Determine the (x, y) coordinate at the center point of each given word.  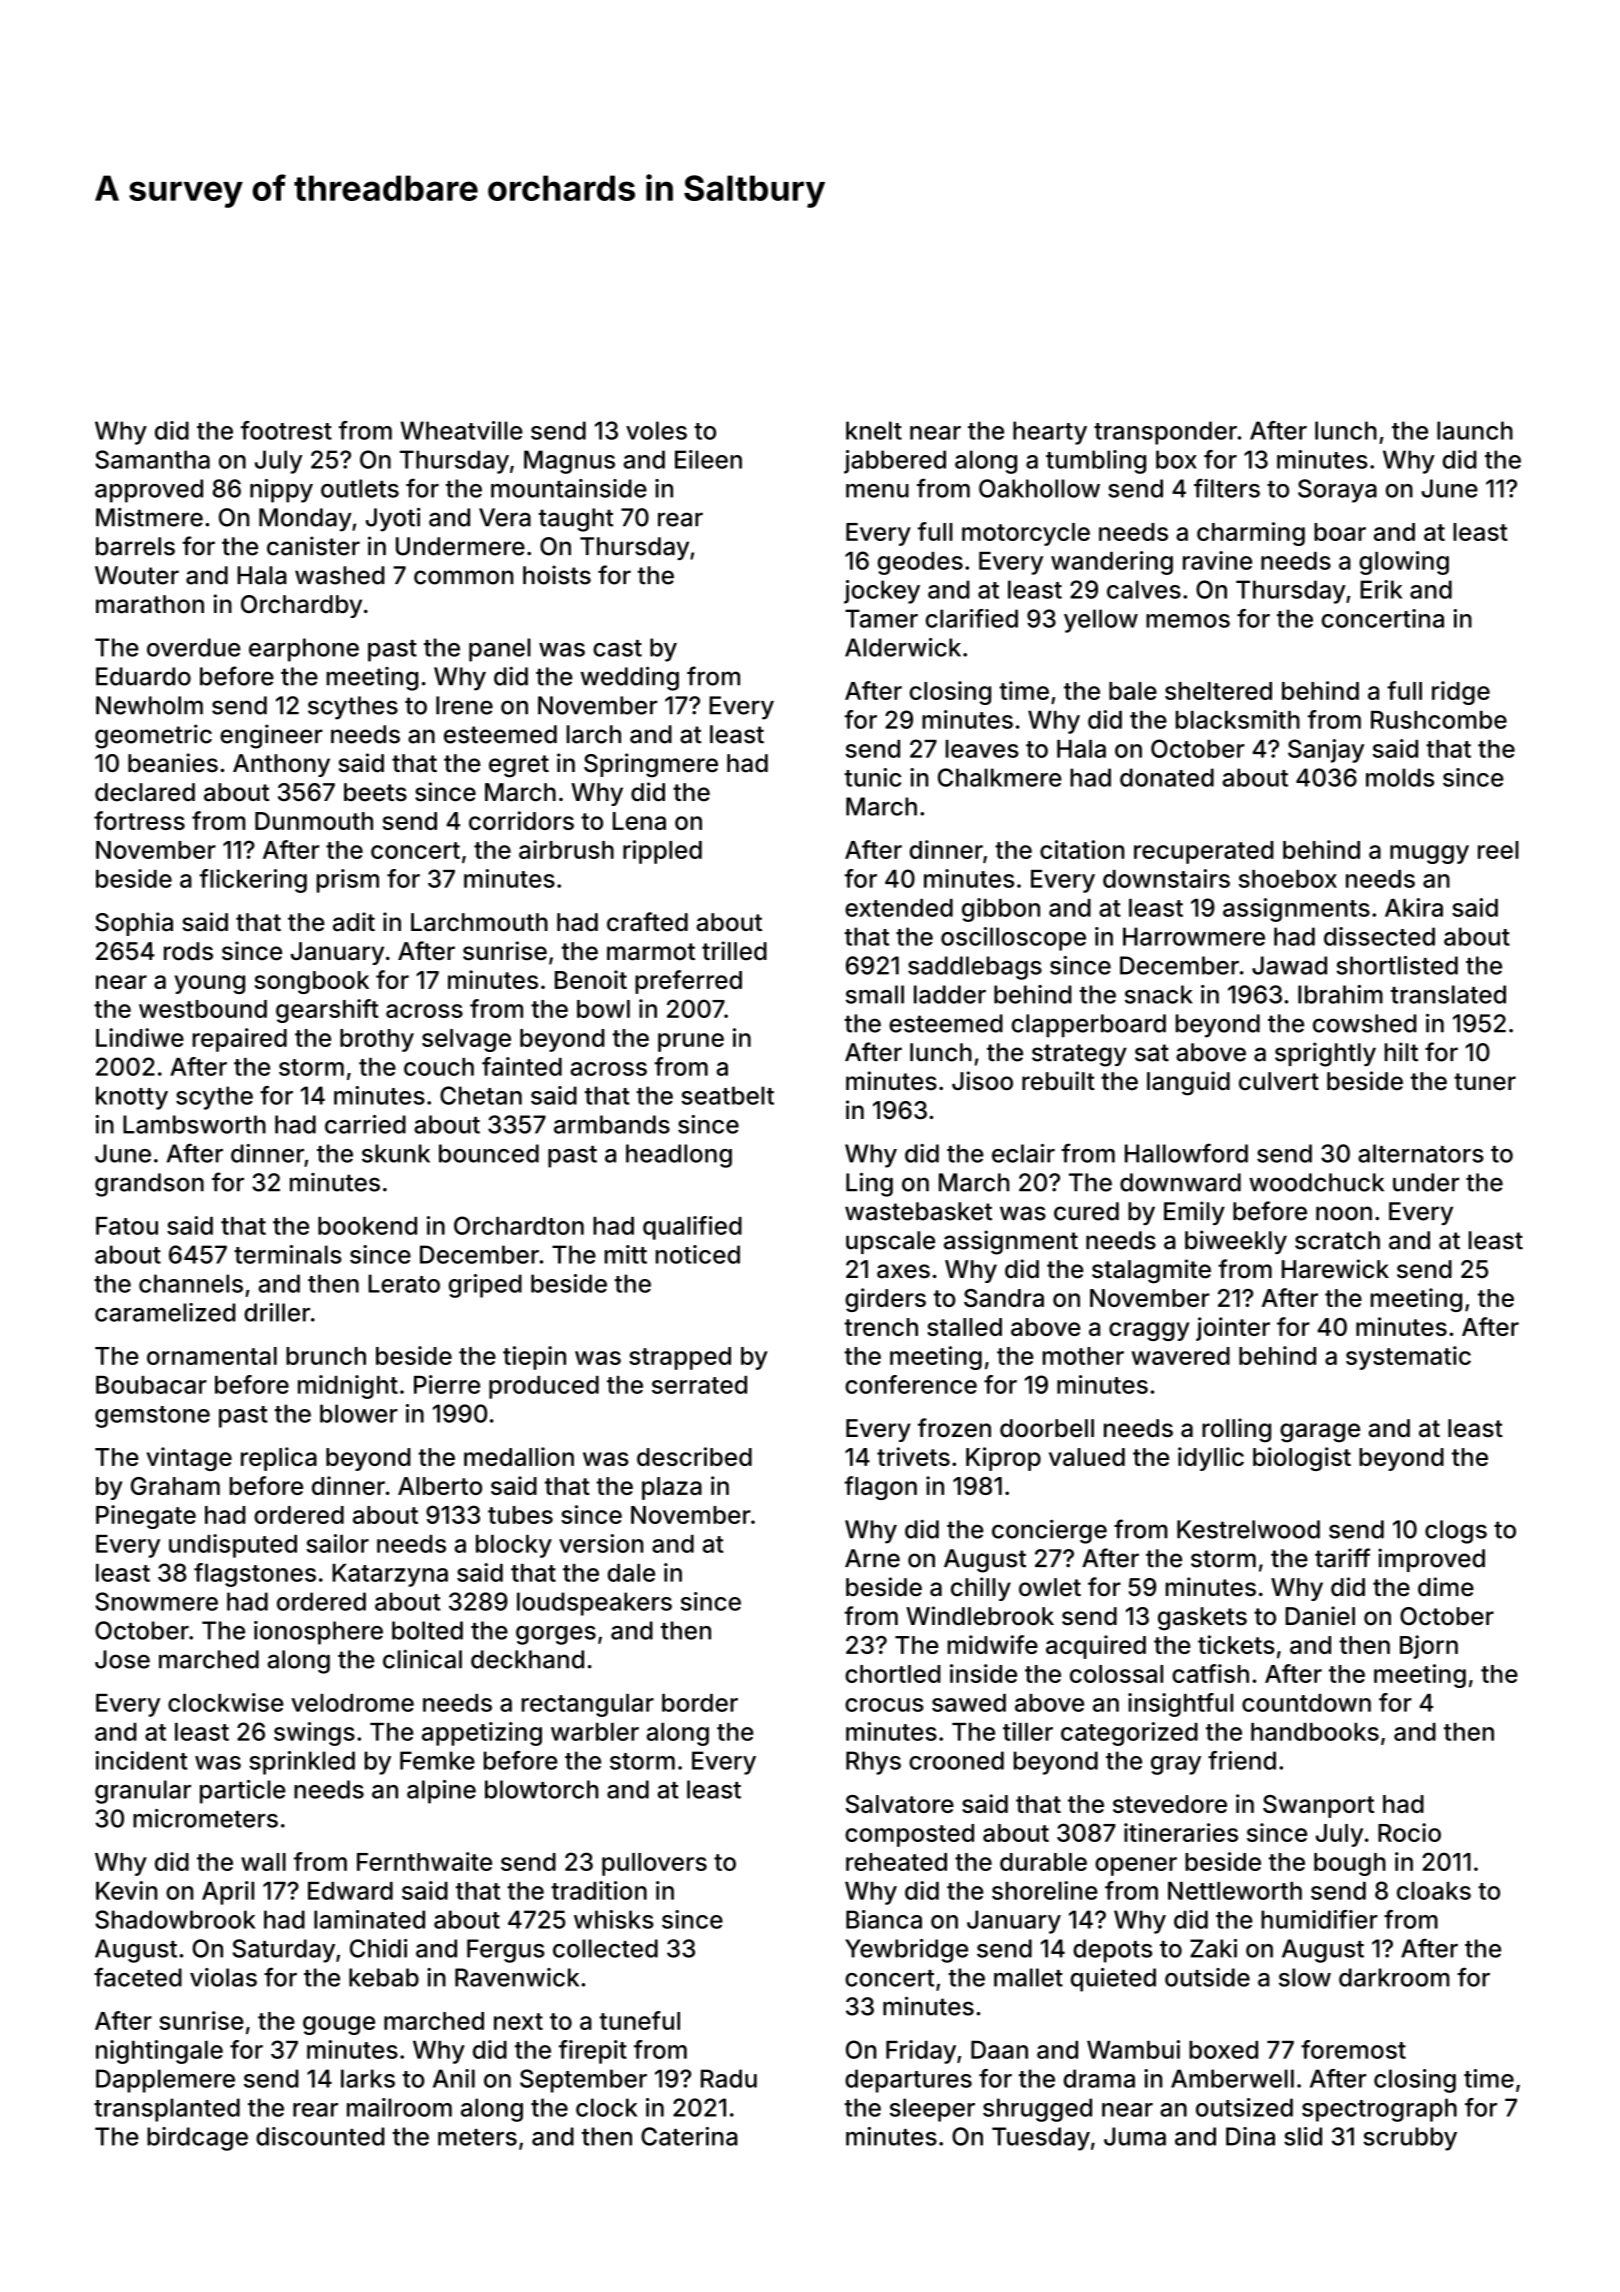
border (700, 1703)
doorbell (1047, 1428)
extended (899, 908)
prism (348, 881)
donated (1167, 777)
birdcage (197, 2139)
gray (1176, 1765)
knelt (874, 430)
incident (141, 1760)
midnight (348, 1387)
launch (1475, 430)
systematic (1408, 1358)
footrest (286, 430)
